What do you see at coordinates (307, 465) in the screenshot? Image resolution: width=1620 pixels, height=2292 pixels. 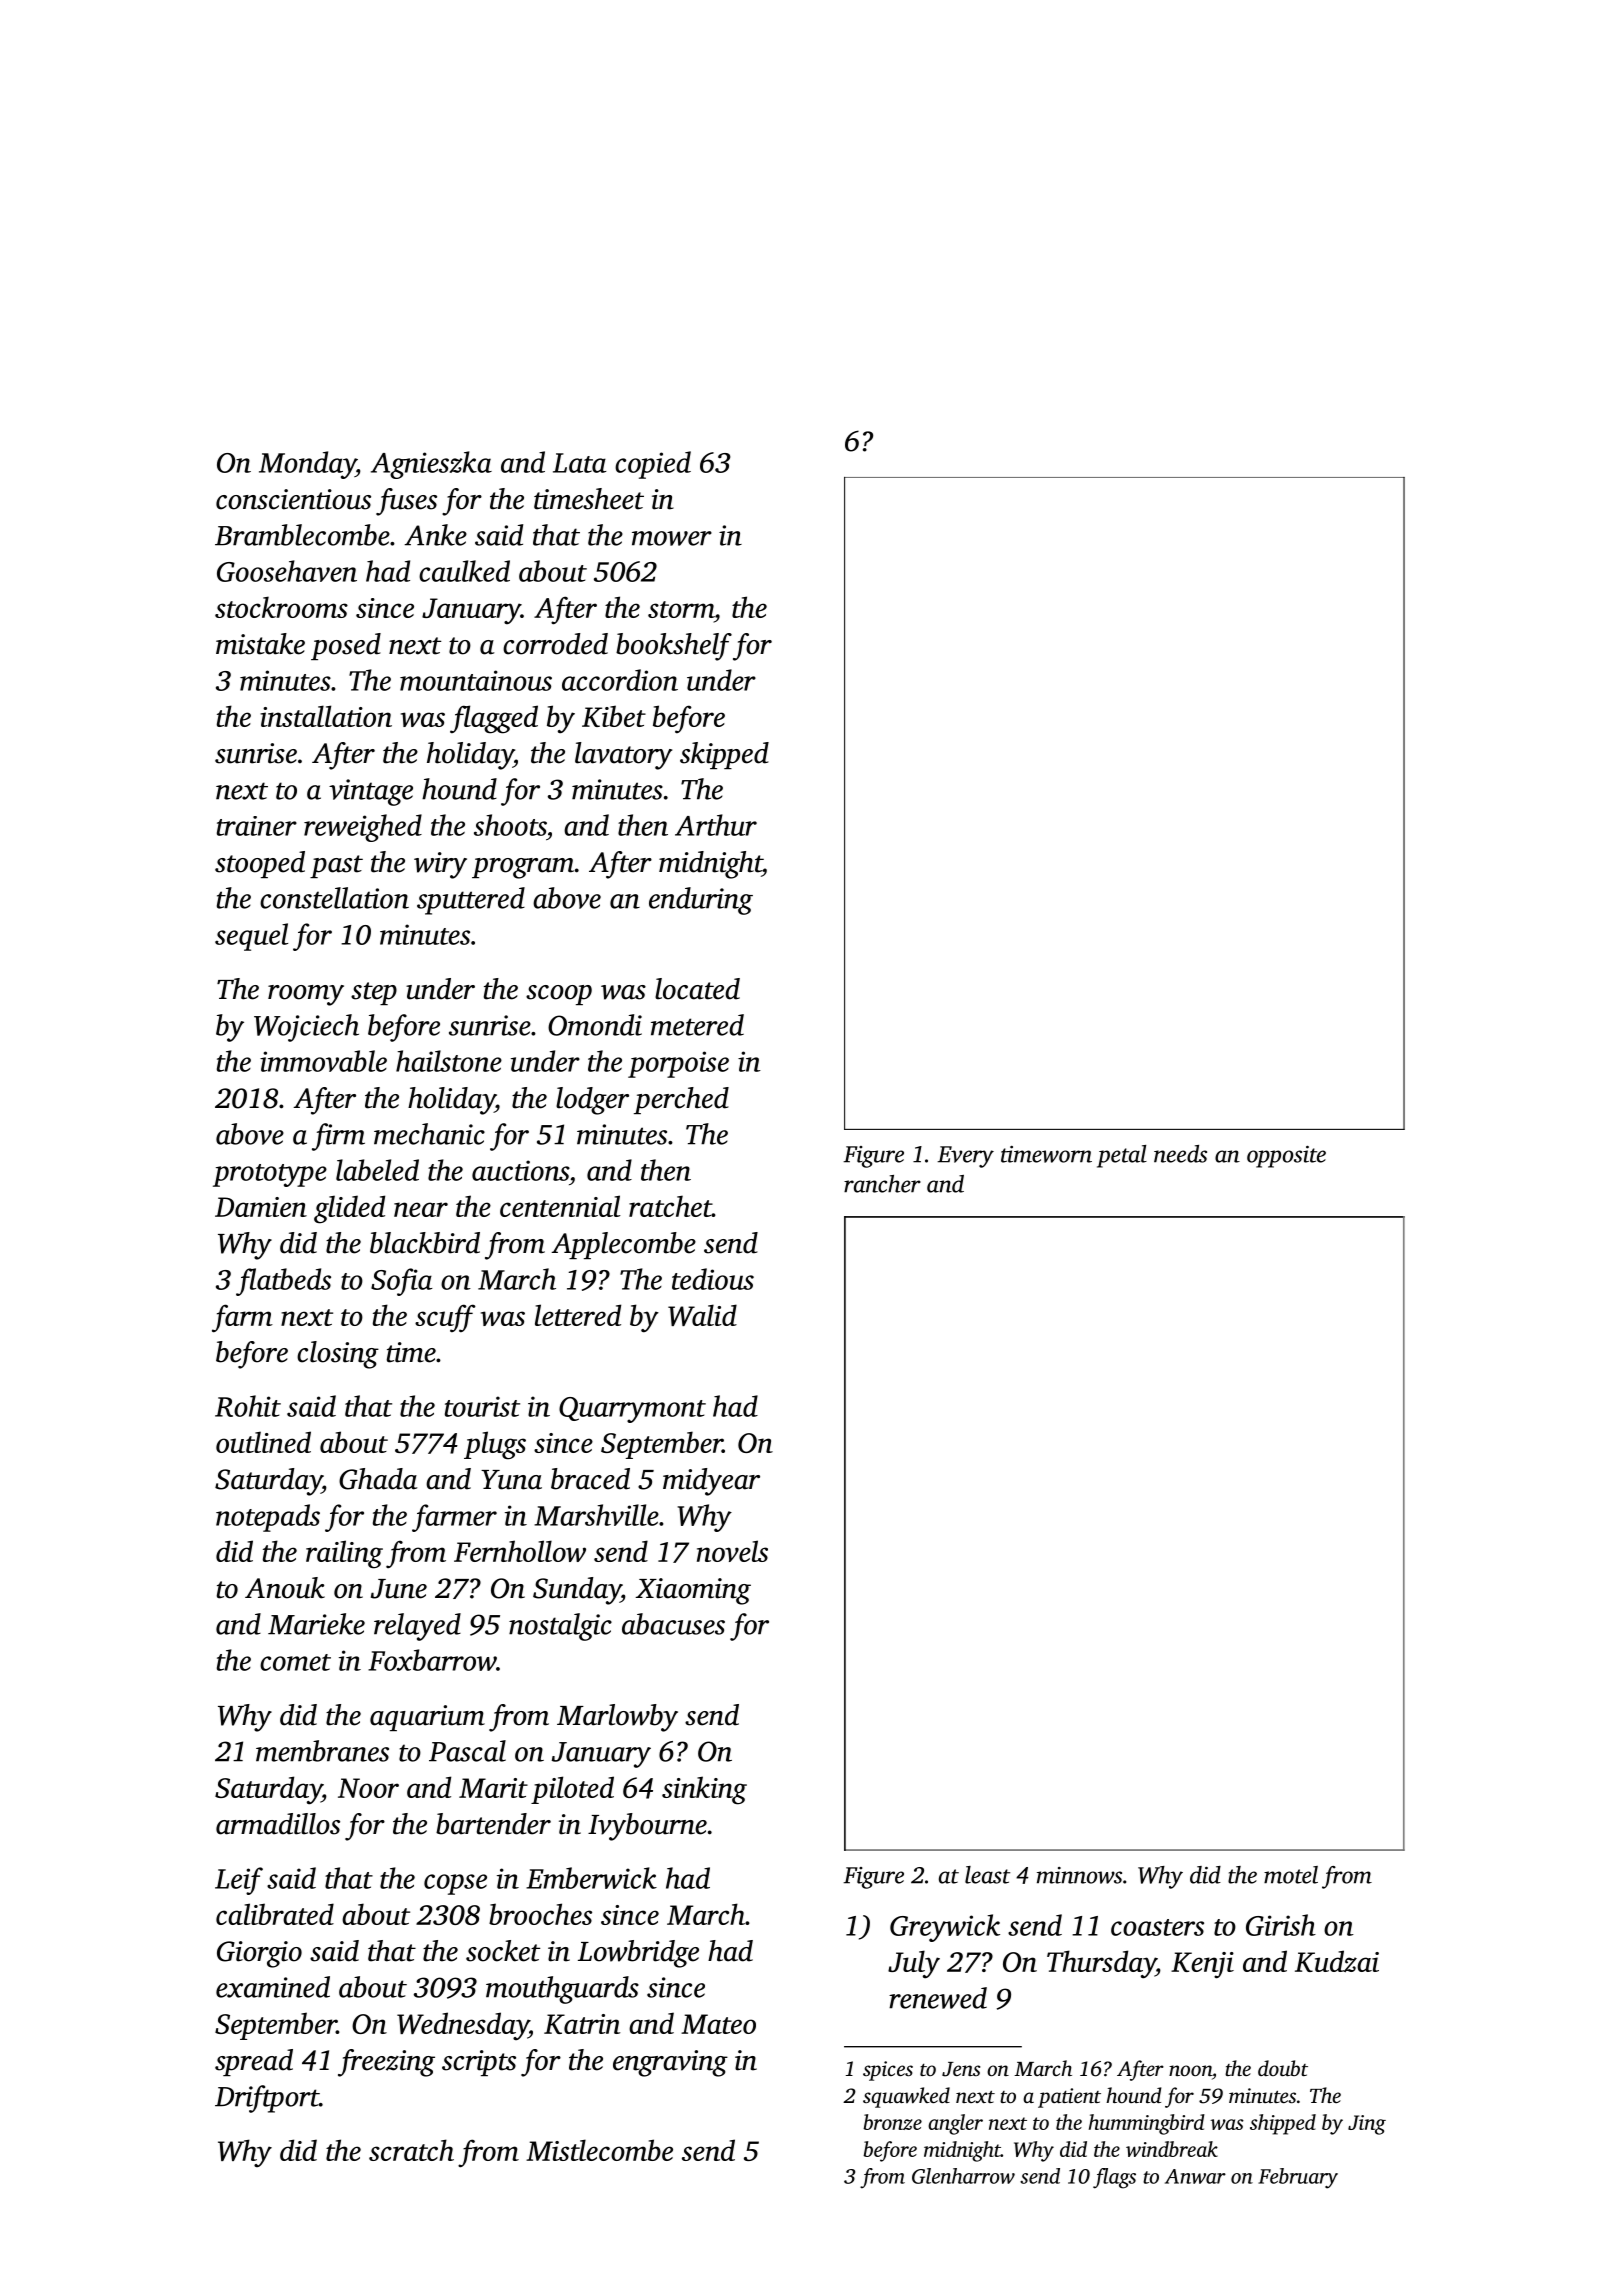 I see `Monday` at bounding box center [307, 465].
